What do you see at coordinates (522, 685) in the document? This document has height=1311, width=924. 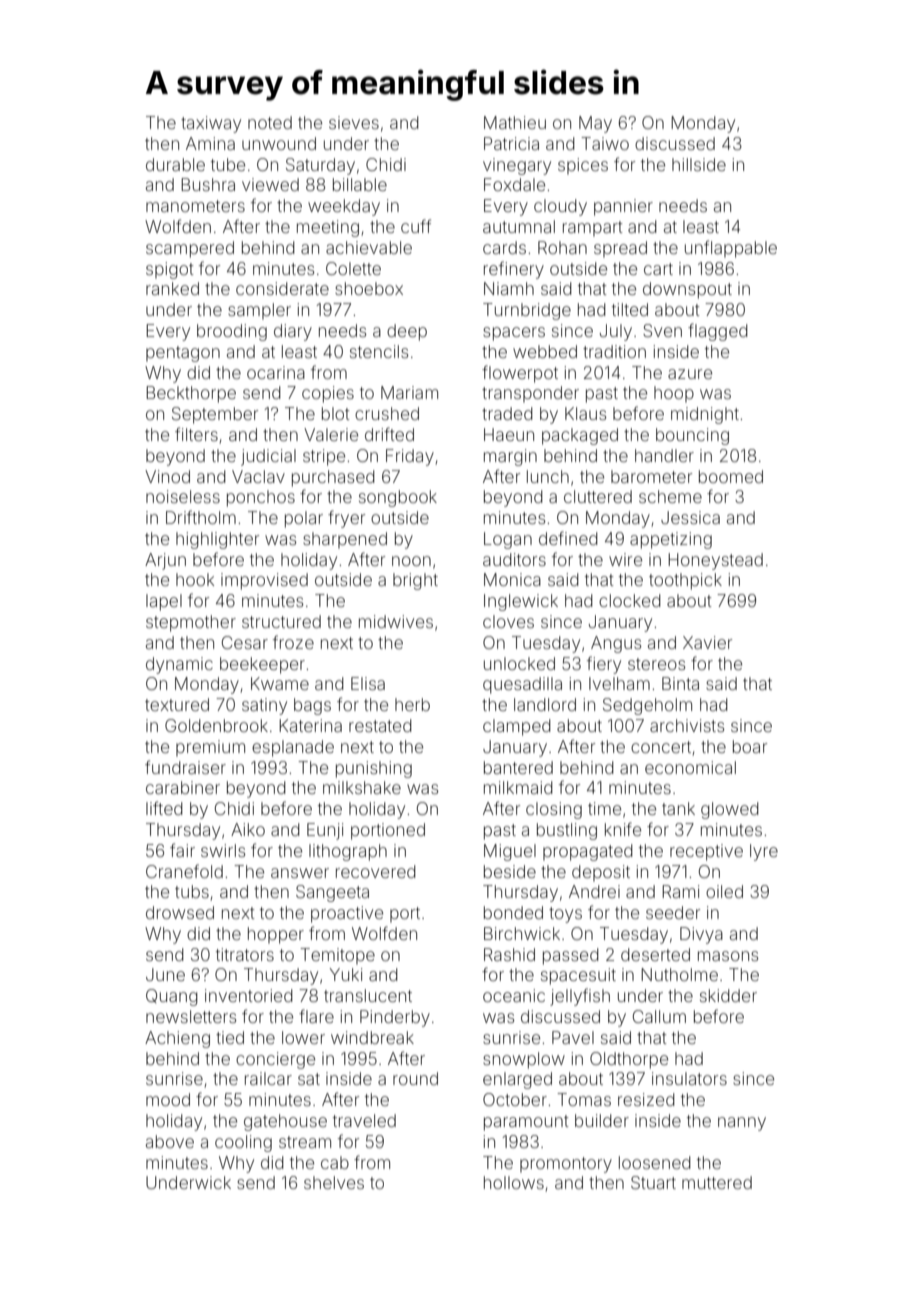 I see `quesadilla` at bounding box center [522, 685].
